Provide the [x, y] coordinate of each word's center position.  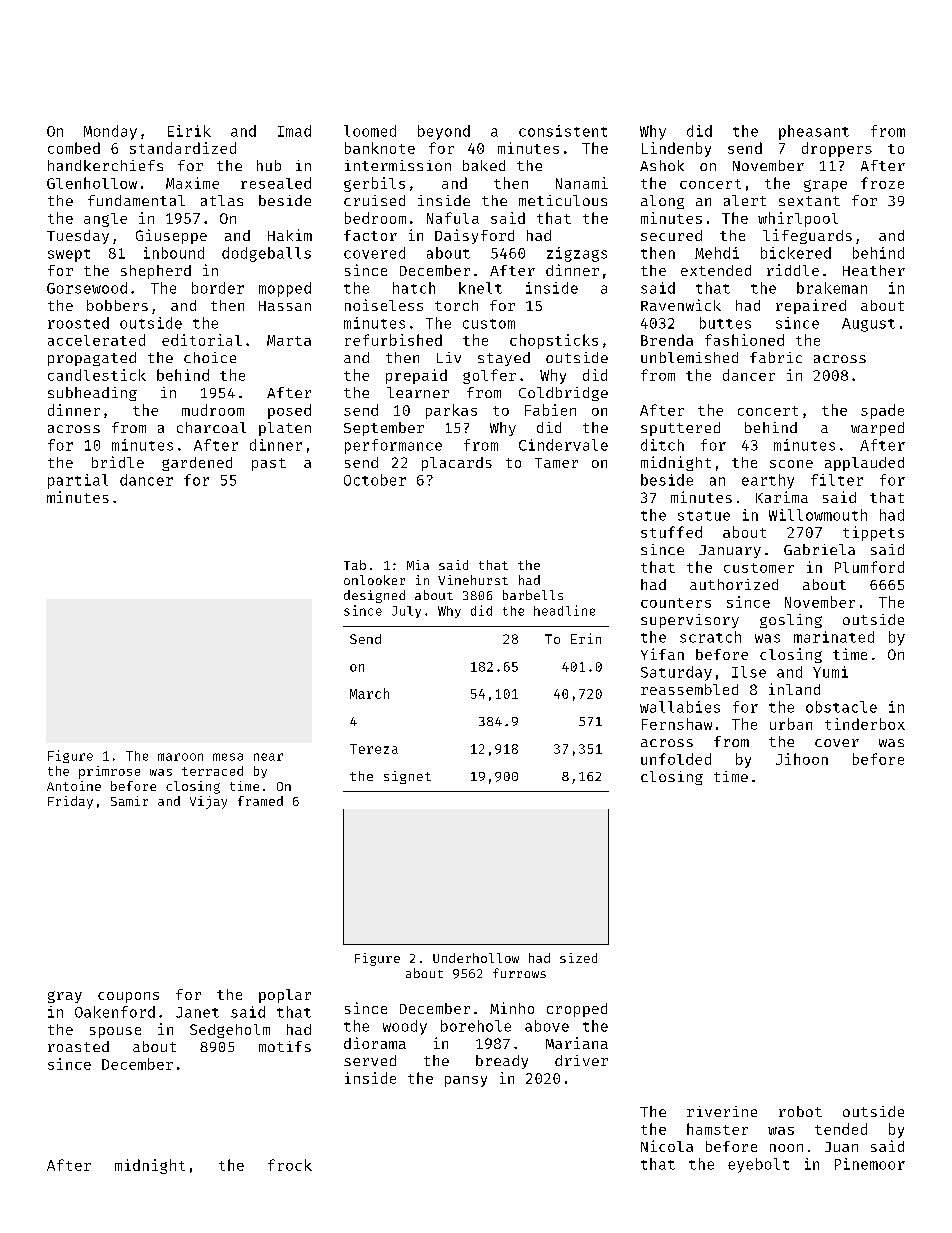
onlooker [374, 580]
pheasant [814, 132]
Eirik [189, 131]
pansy [466, 1081]
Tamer [556, 463]
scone [791, 464]
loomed [370, 131]
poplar [285, 996]
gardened [197, 464]
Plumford [869, 567]
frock [290, 1165]
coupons [128, 997]
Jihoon [802, 759]
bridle [118, 462]
